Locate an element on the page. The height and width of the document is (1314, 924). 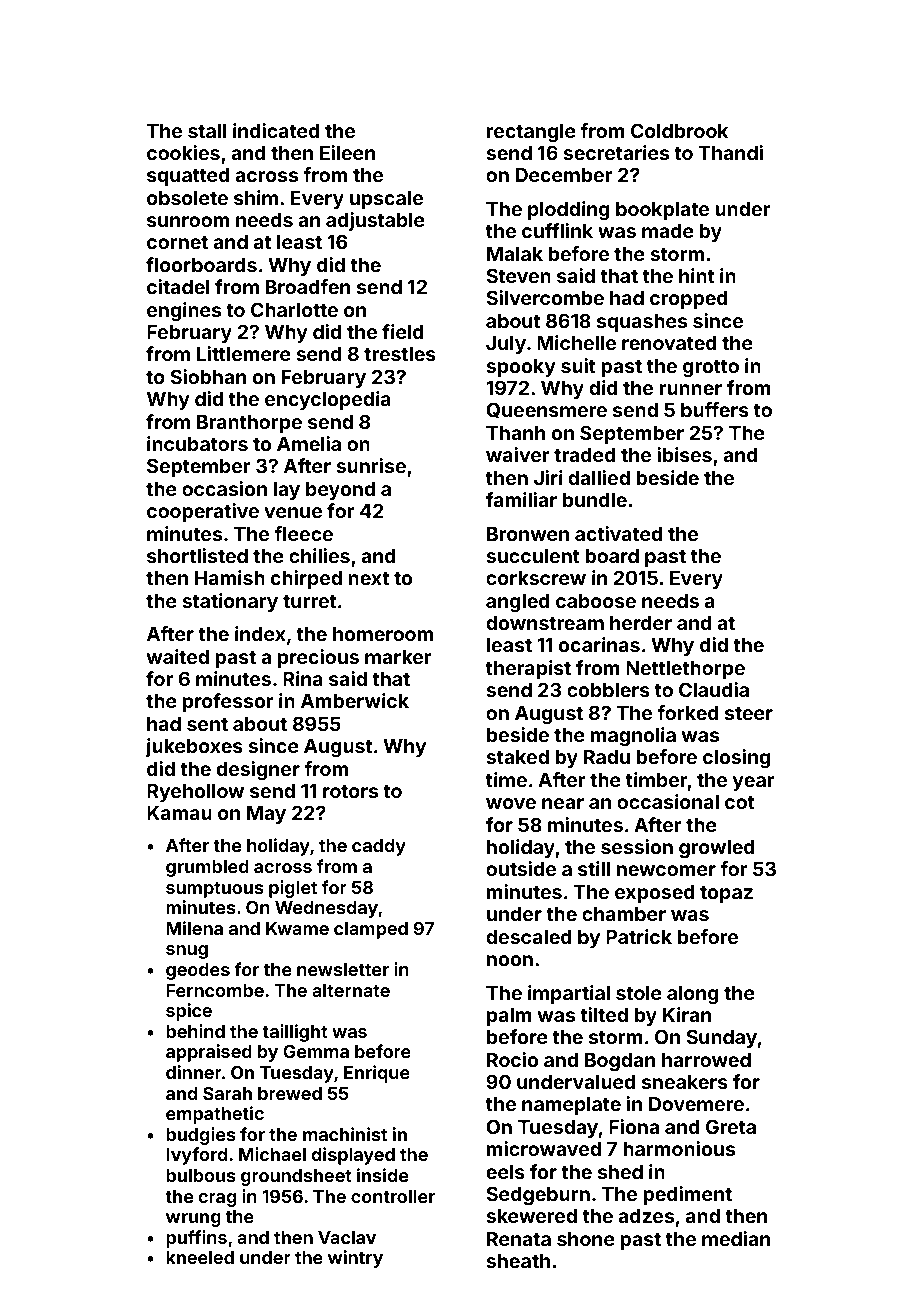
kneeled is located at coordinates (200, 1257).
